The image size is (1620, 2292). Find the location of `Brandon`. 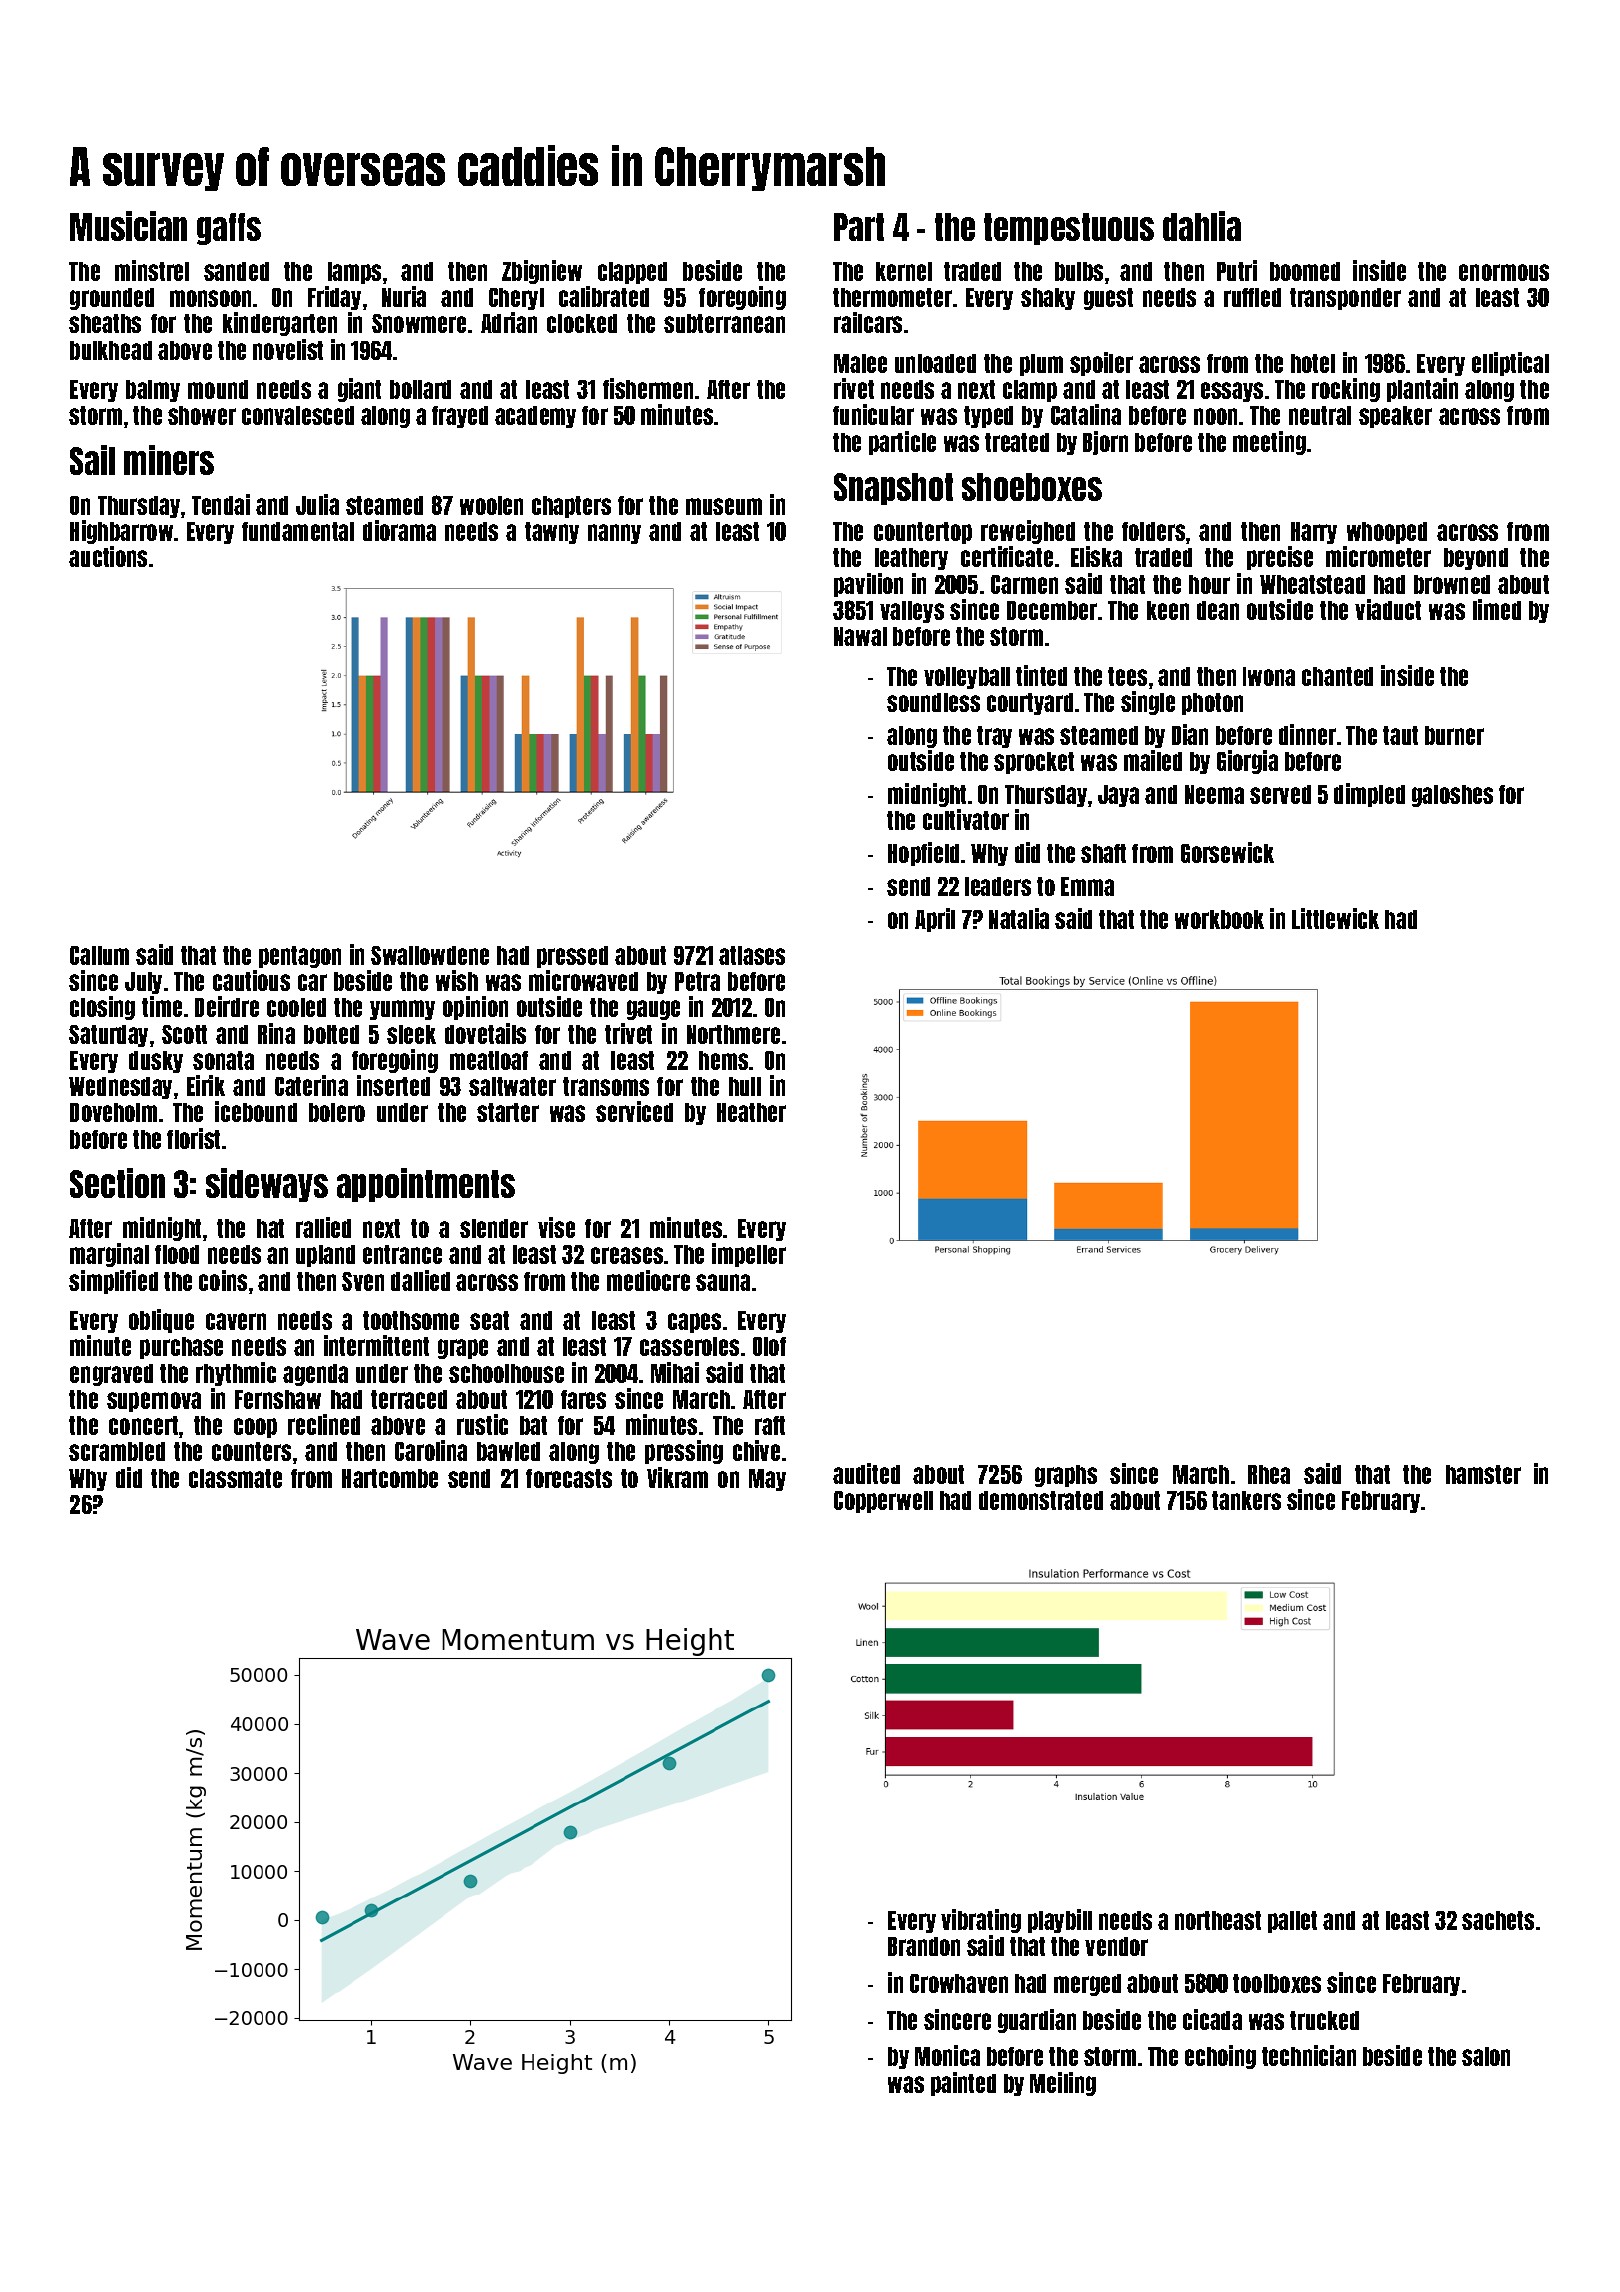

Brandon is located at coordinates (924, 1946).
